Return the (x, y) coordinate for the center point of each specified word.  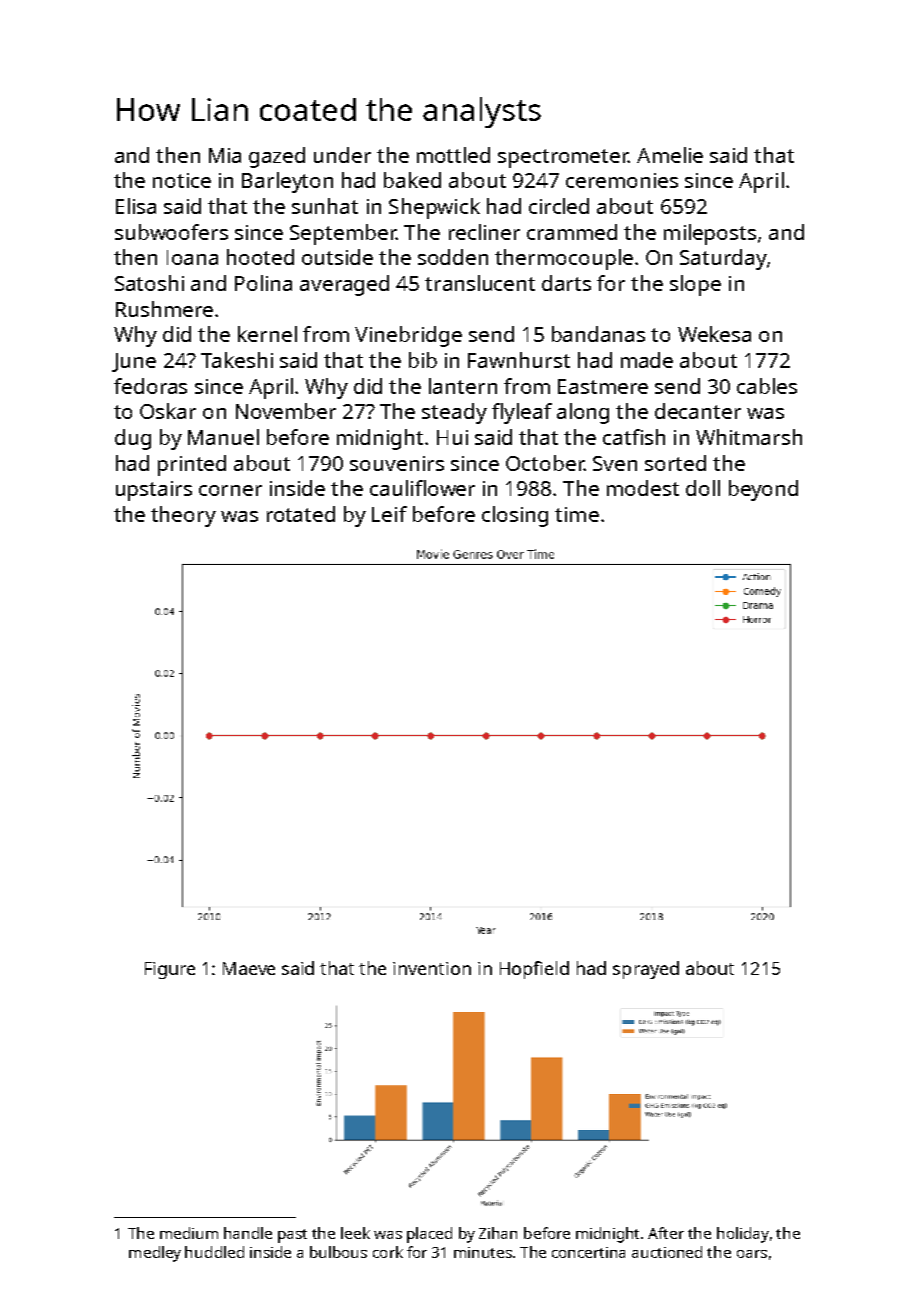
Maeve (249, 968)
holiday (743, 1235)
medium (189, 1233)
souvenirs (397, 463)
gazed (277, 157)
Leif (389, 514)
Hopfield (534, 970)
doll (703, 488)
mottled (453, 155)
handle (248, 1233)
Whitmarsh (749, 437)
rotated (301, 514)
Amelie (670, 155)
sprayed (646, 970)
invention (432, 968)
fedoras (150, 386)
